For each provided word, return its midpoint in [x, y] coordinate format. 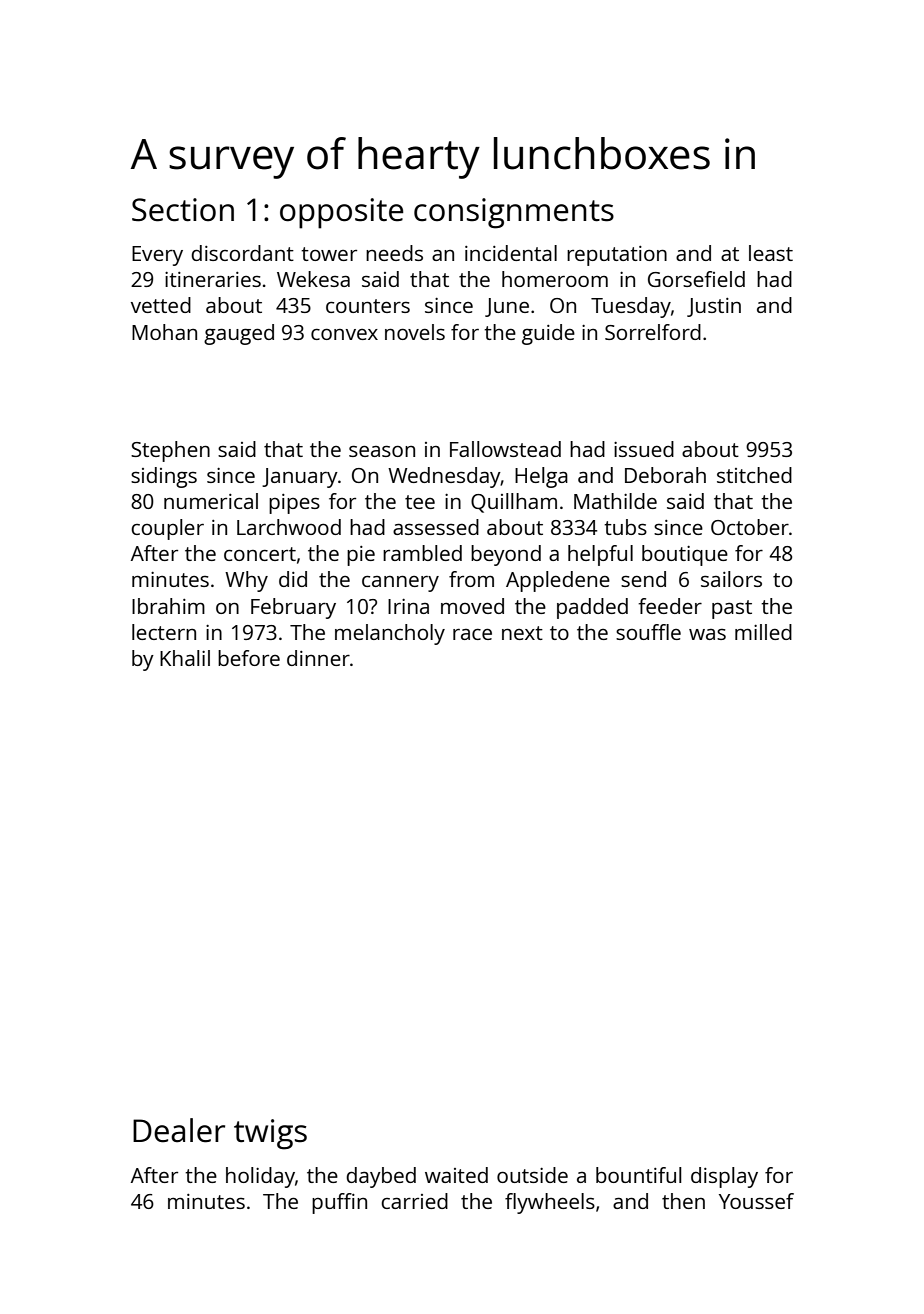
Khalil [185, 658]
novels [415, 332]
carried [414, 1201]
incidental [511, 253]
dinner [318, 658]
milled [763, 632]
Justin [714, 307]
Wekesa [313, 279]
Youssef [756, 1201]
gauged [239, 334]
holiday [260, 1177]
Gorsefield [696, 279]
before [249, 658]
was [707, 634]
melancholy [390, 634]
